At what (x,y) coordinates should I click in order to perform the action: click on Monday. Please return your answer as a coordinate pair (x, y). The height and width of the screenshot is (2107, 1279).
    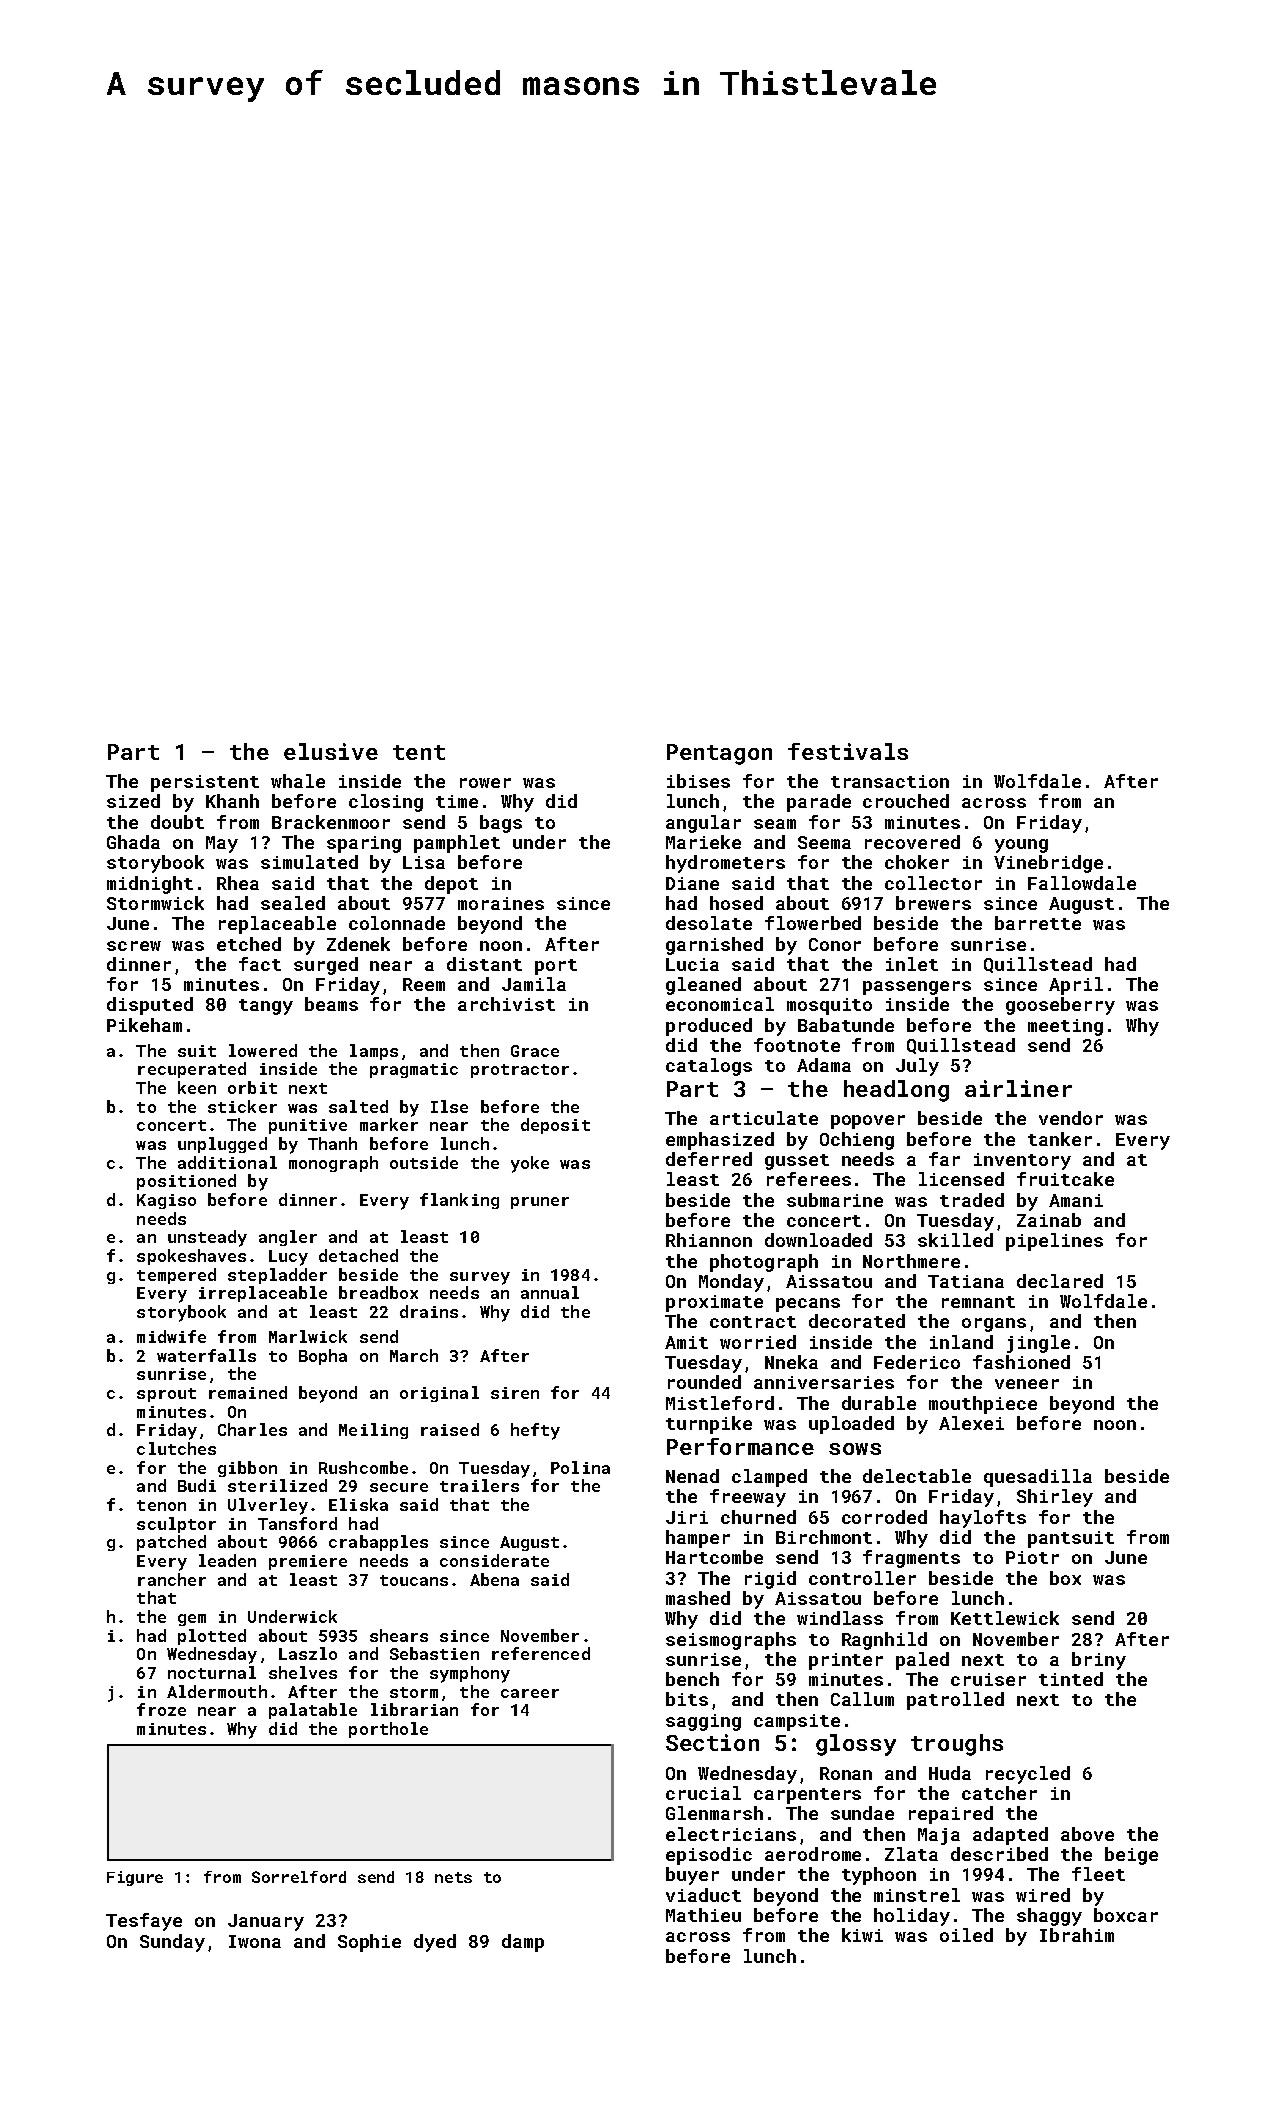
    Looking at the image, I should click on (731, 1283).
